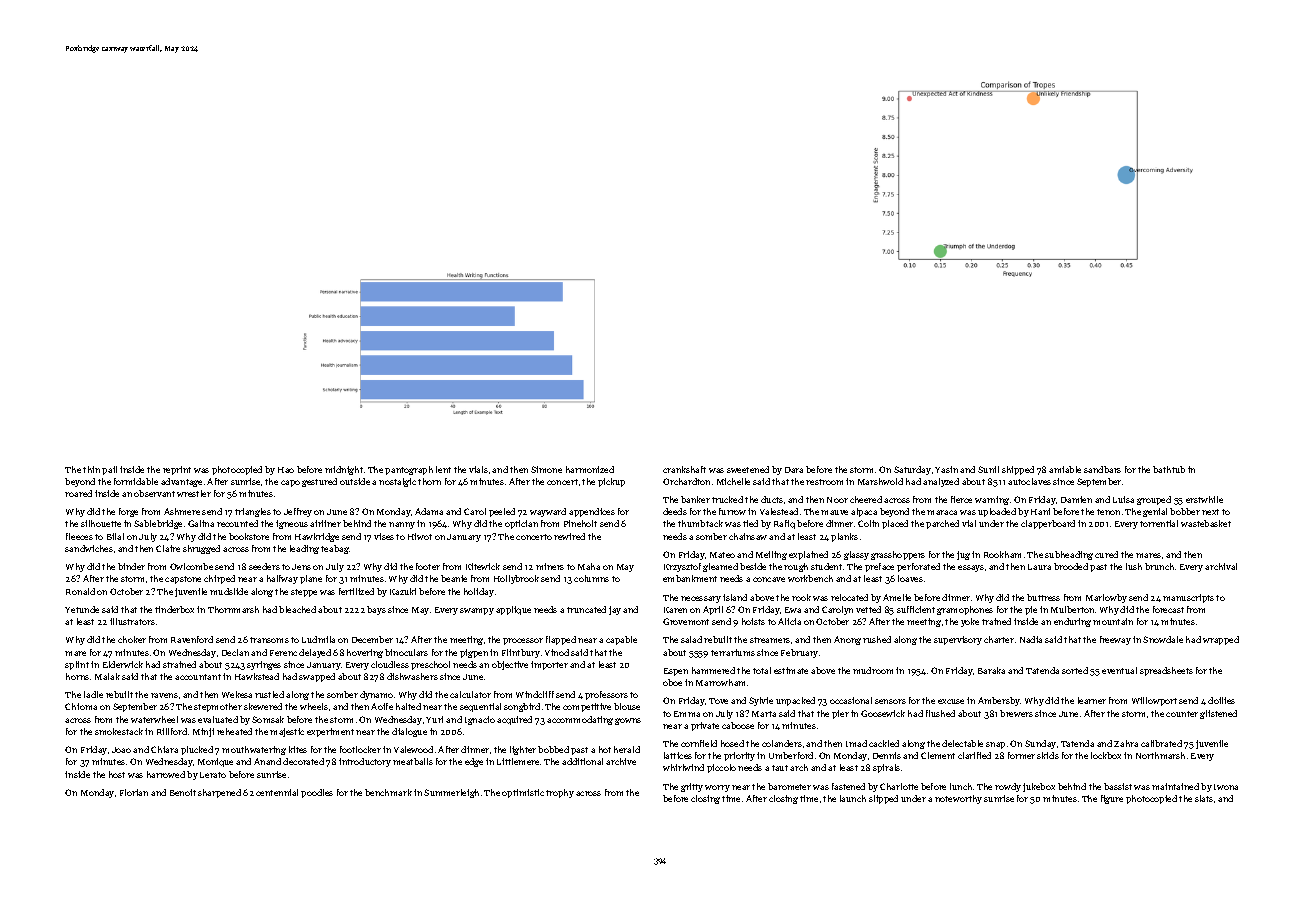 The width and height of the document is (1308, 924). Describe the element at coordinates (451, 793) in the document. I see `Summerleigh` at that location.
